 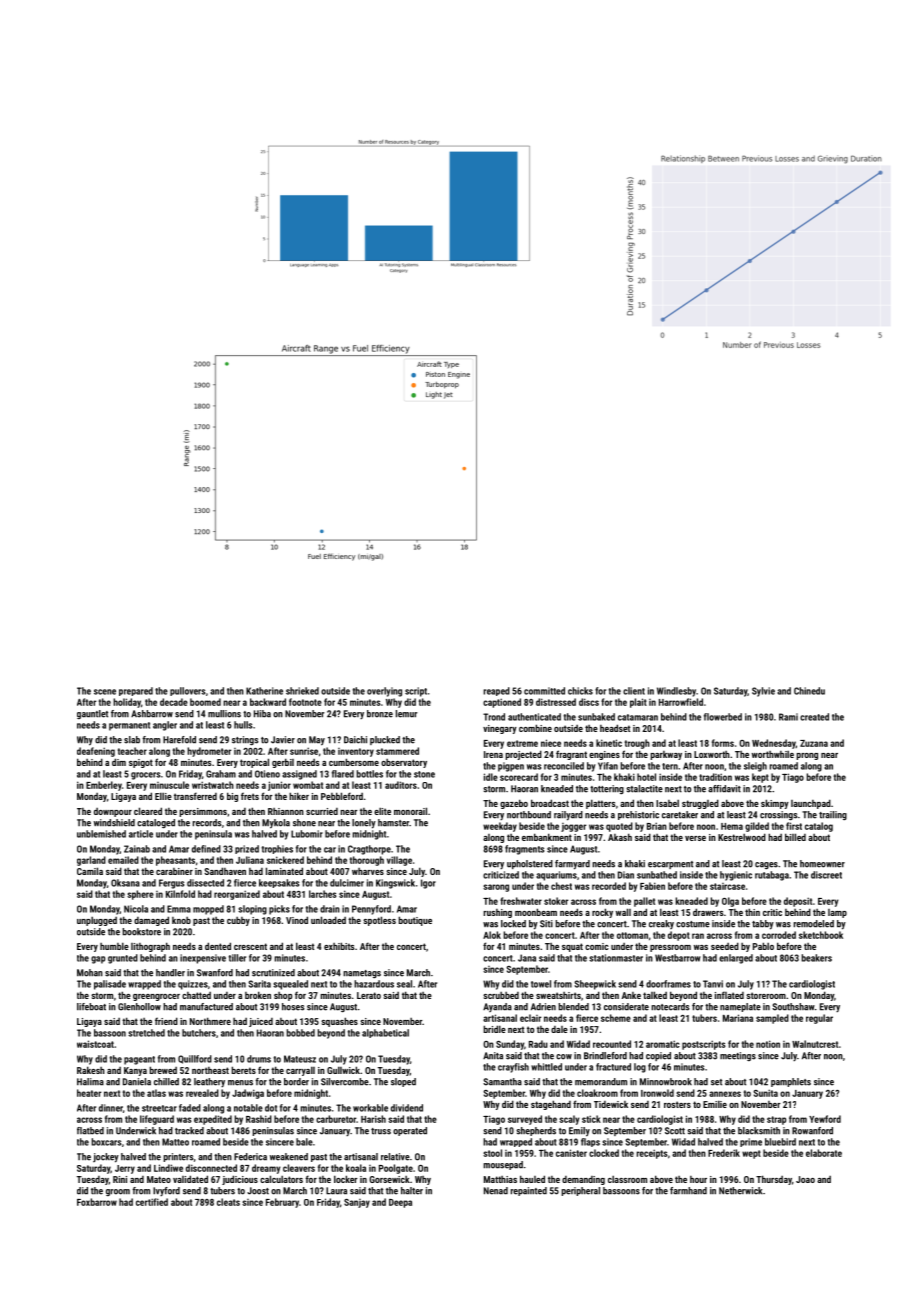 I want to click on cleats, so click(x=228, y=1202).
